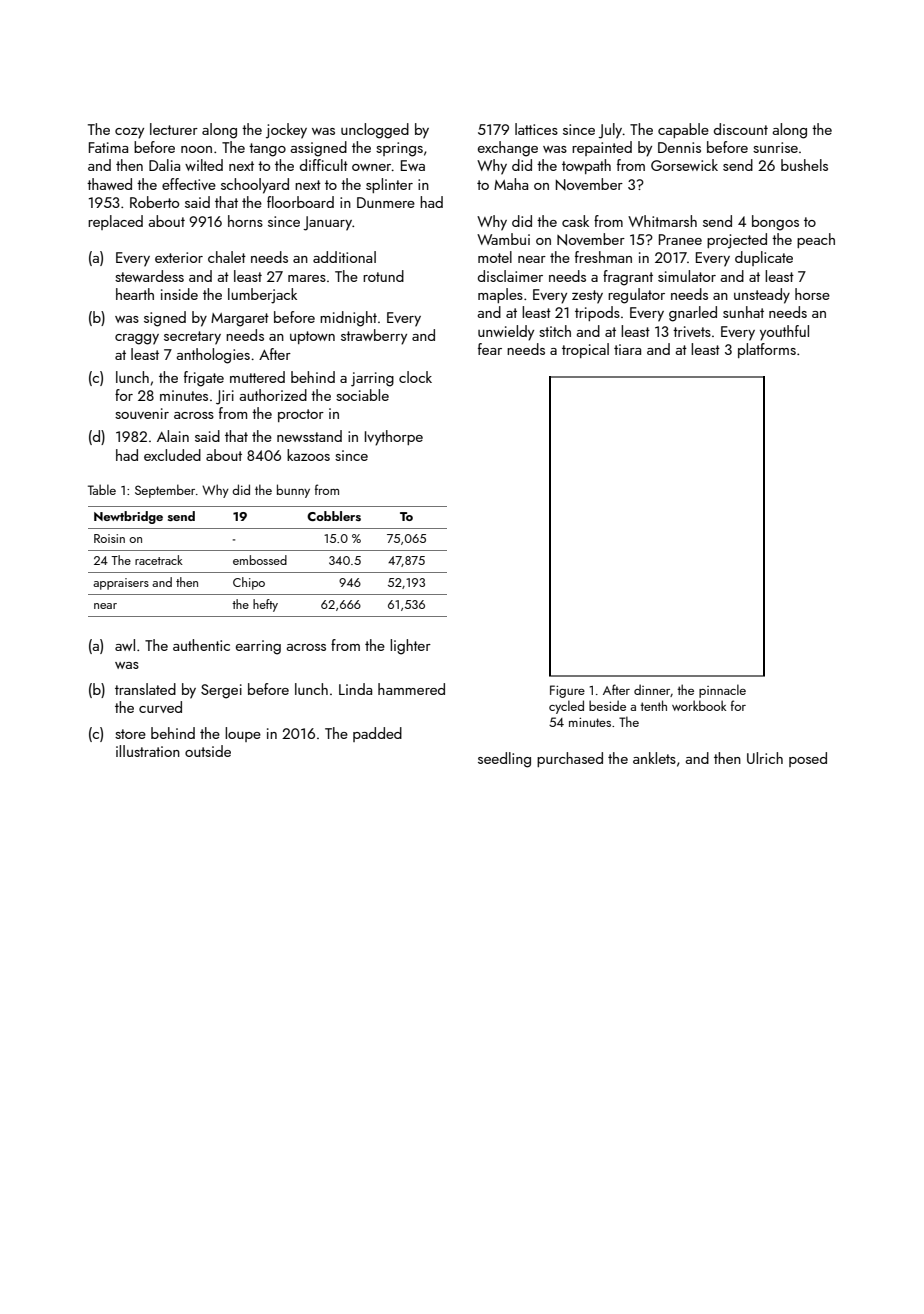  Describe the element at coordinates (174, 129) in the document. I see `lecturer` at that location.
